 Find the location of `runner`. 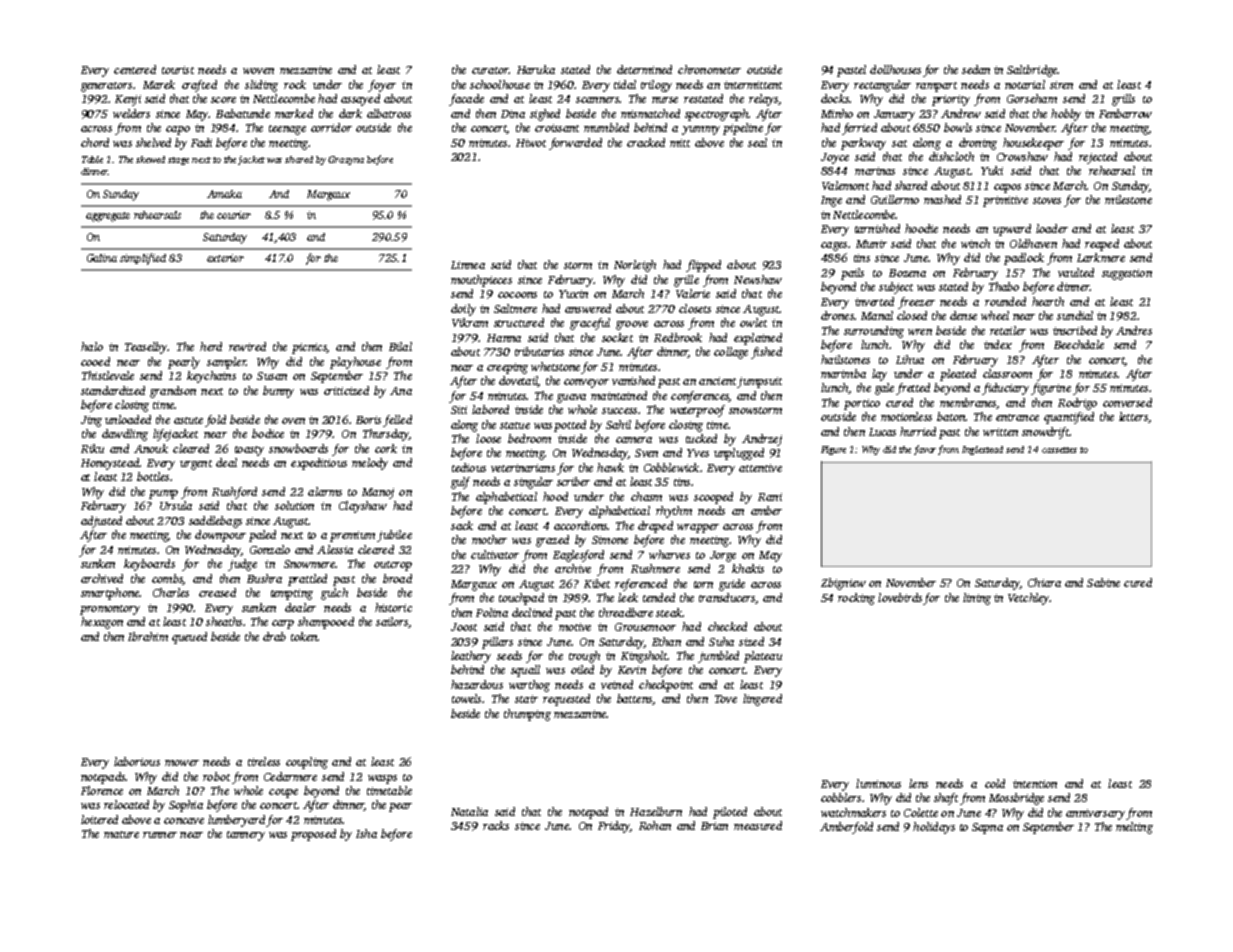

runner is located at coordinates (160, 835).
